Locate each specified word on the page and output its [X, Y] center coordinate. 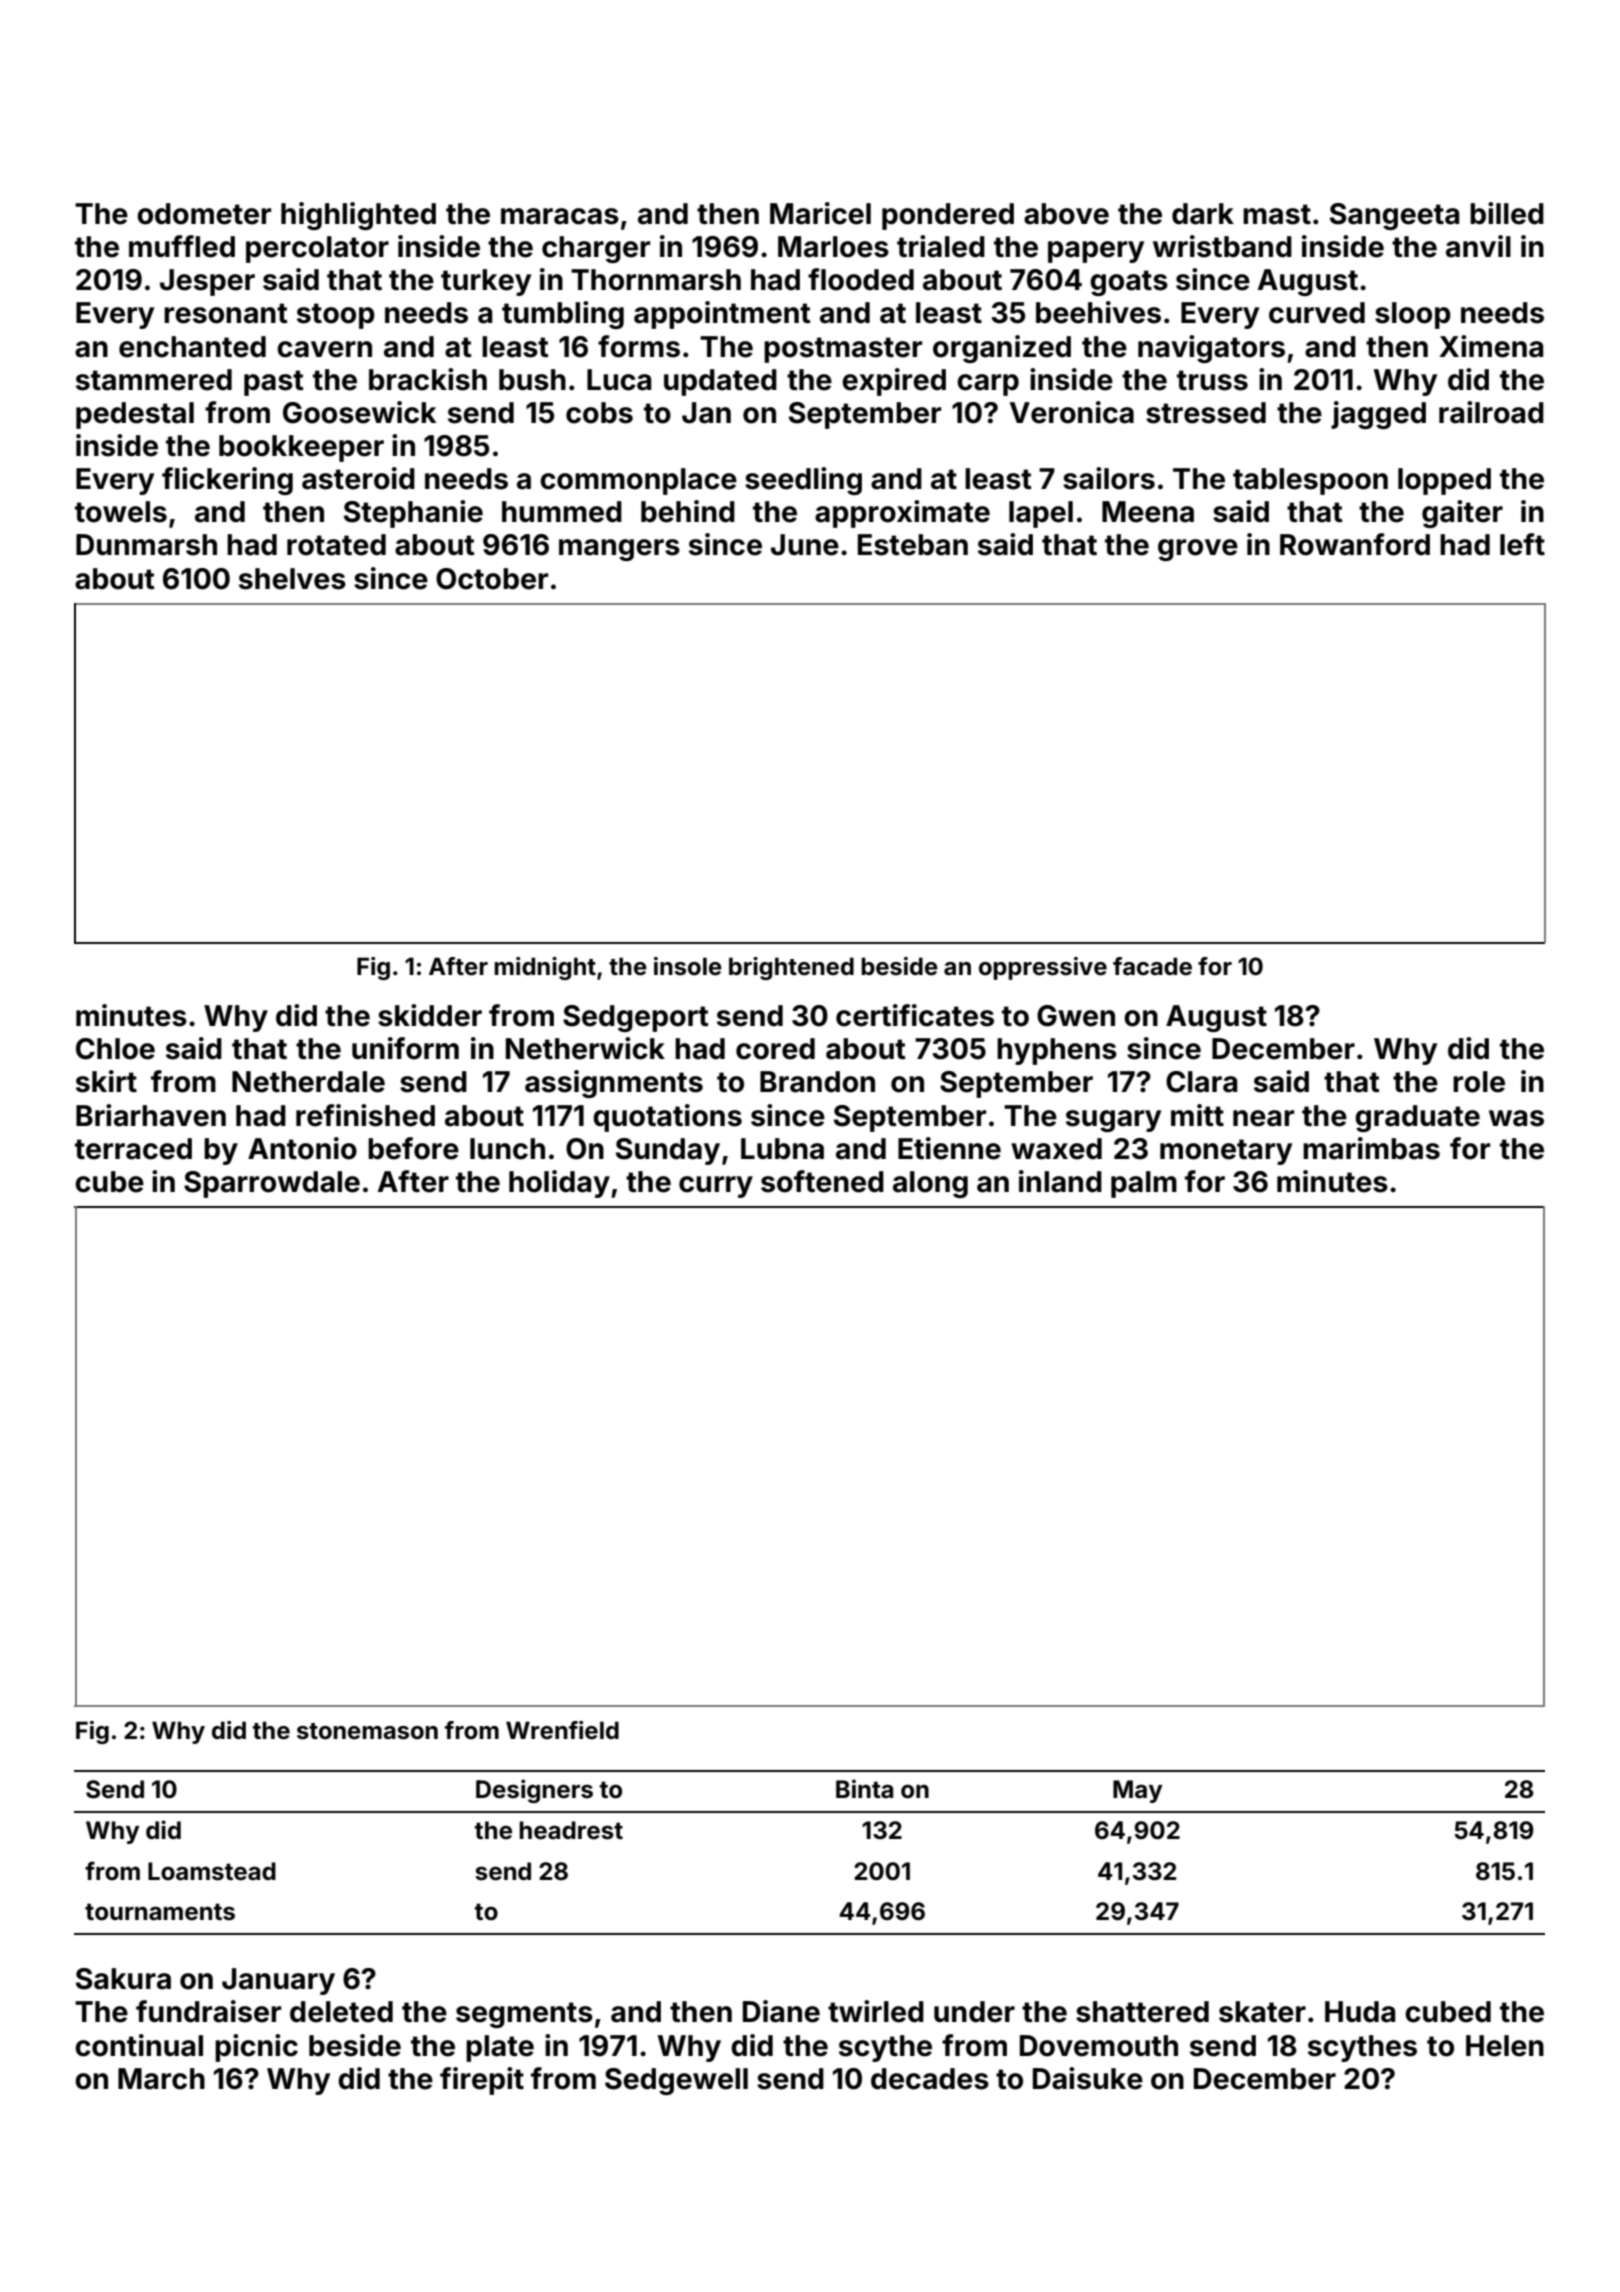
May [1138, 1791]
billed [1507, 213]
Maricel [820, 213]
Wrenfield [562, 1730]
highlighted [358, 216]
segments [524, 2015]
